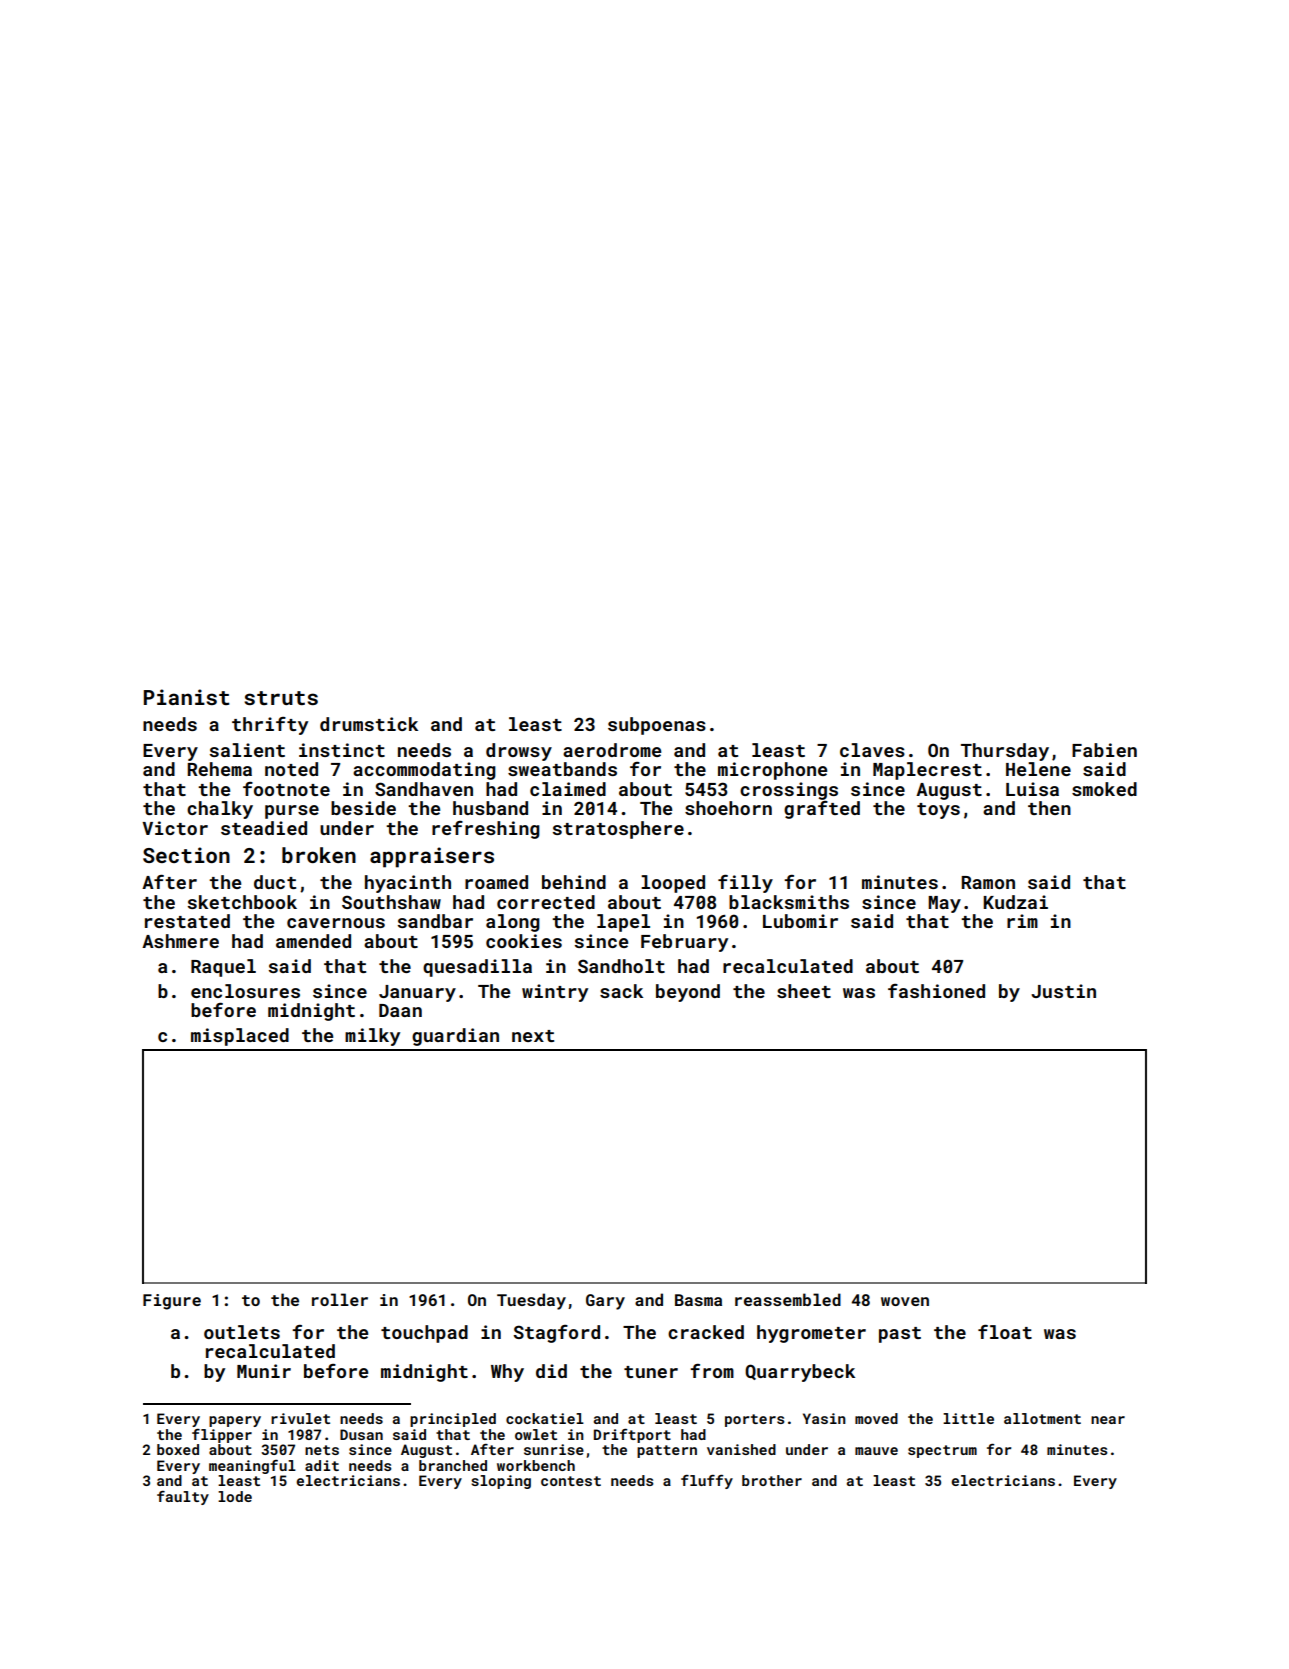 The width and height of the screenshot is (1289, 1669). What do you see at coordinates (657, 726) in the screenshot?
I see `subpoenas` at bounding box center [657, 726].
